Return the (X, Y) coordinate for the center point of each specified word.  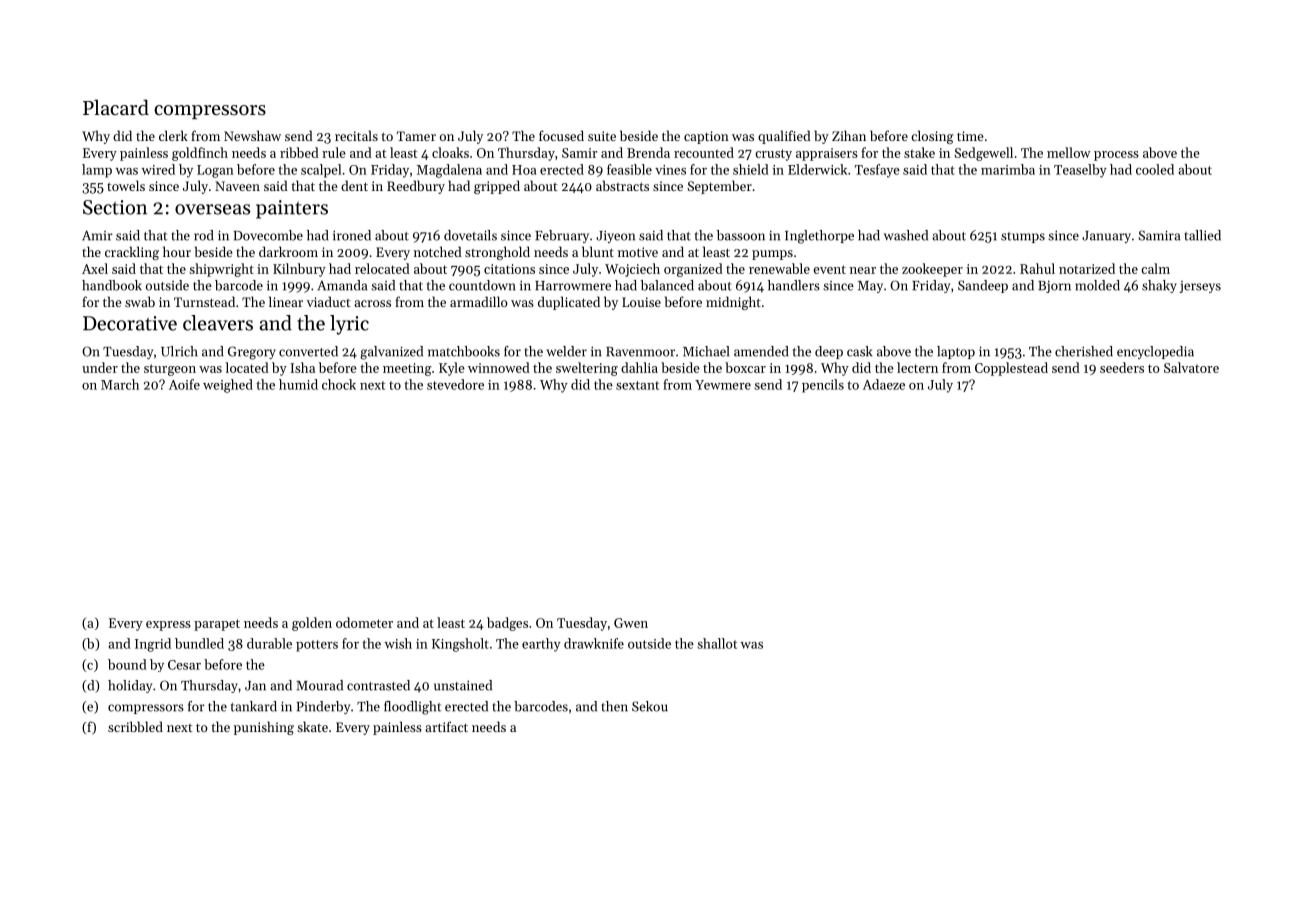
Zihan (849, 135)
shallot (717, 643)
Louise (641, 302)
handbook (112, 285)
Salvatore (1191, 367)
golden (312, 624)
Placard (116, 107)
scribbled (135, 726)
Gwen (631, 623)
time (970, 136)
